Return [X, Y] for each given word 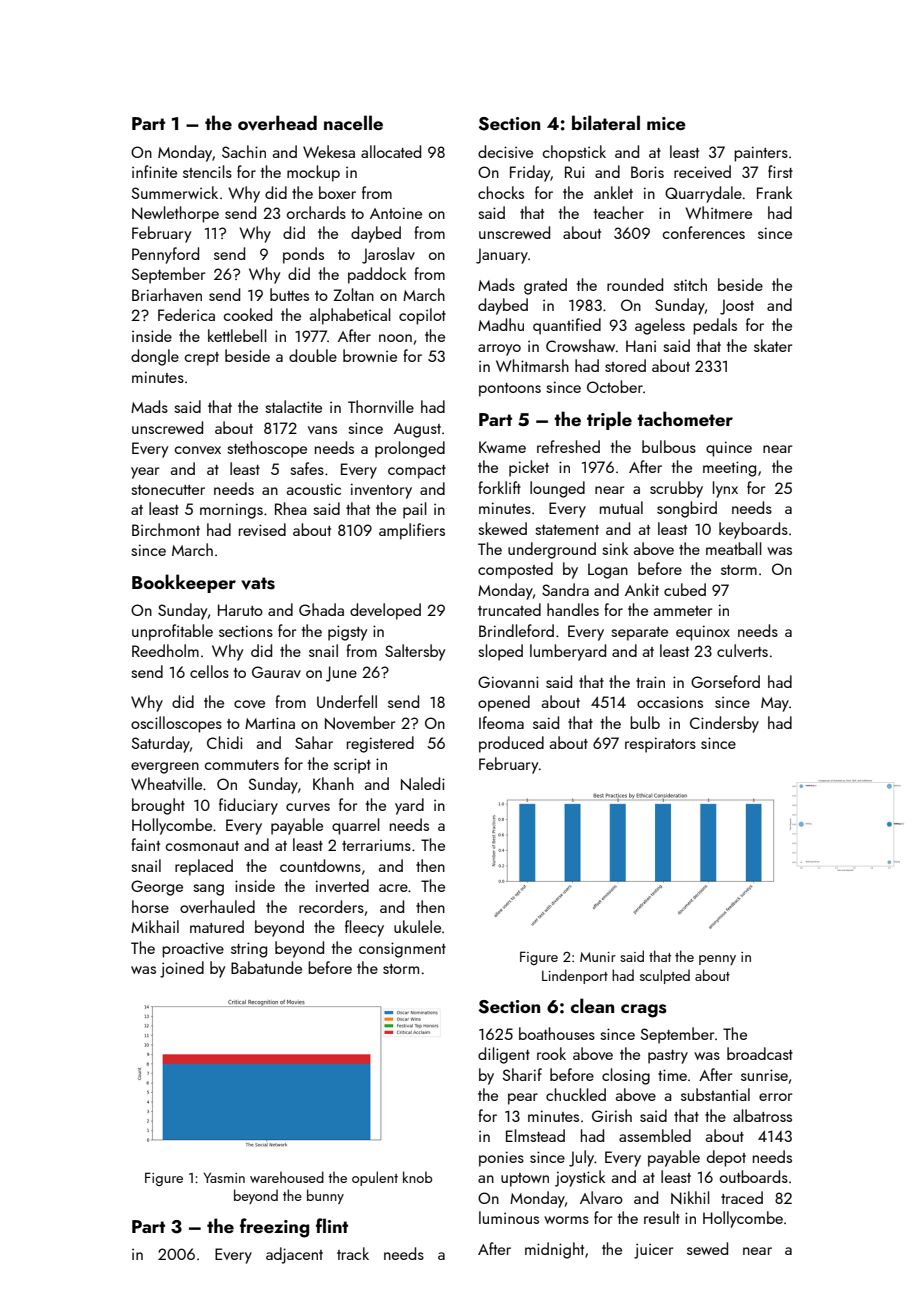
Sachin [244, 151]
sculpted [665, 976]
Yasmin [224, 1177]
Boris [647, 172]
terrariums [376, 845]
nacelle [353, 122]
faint [145, 844]
